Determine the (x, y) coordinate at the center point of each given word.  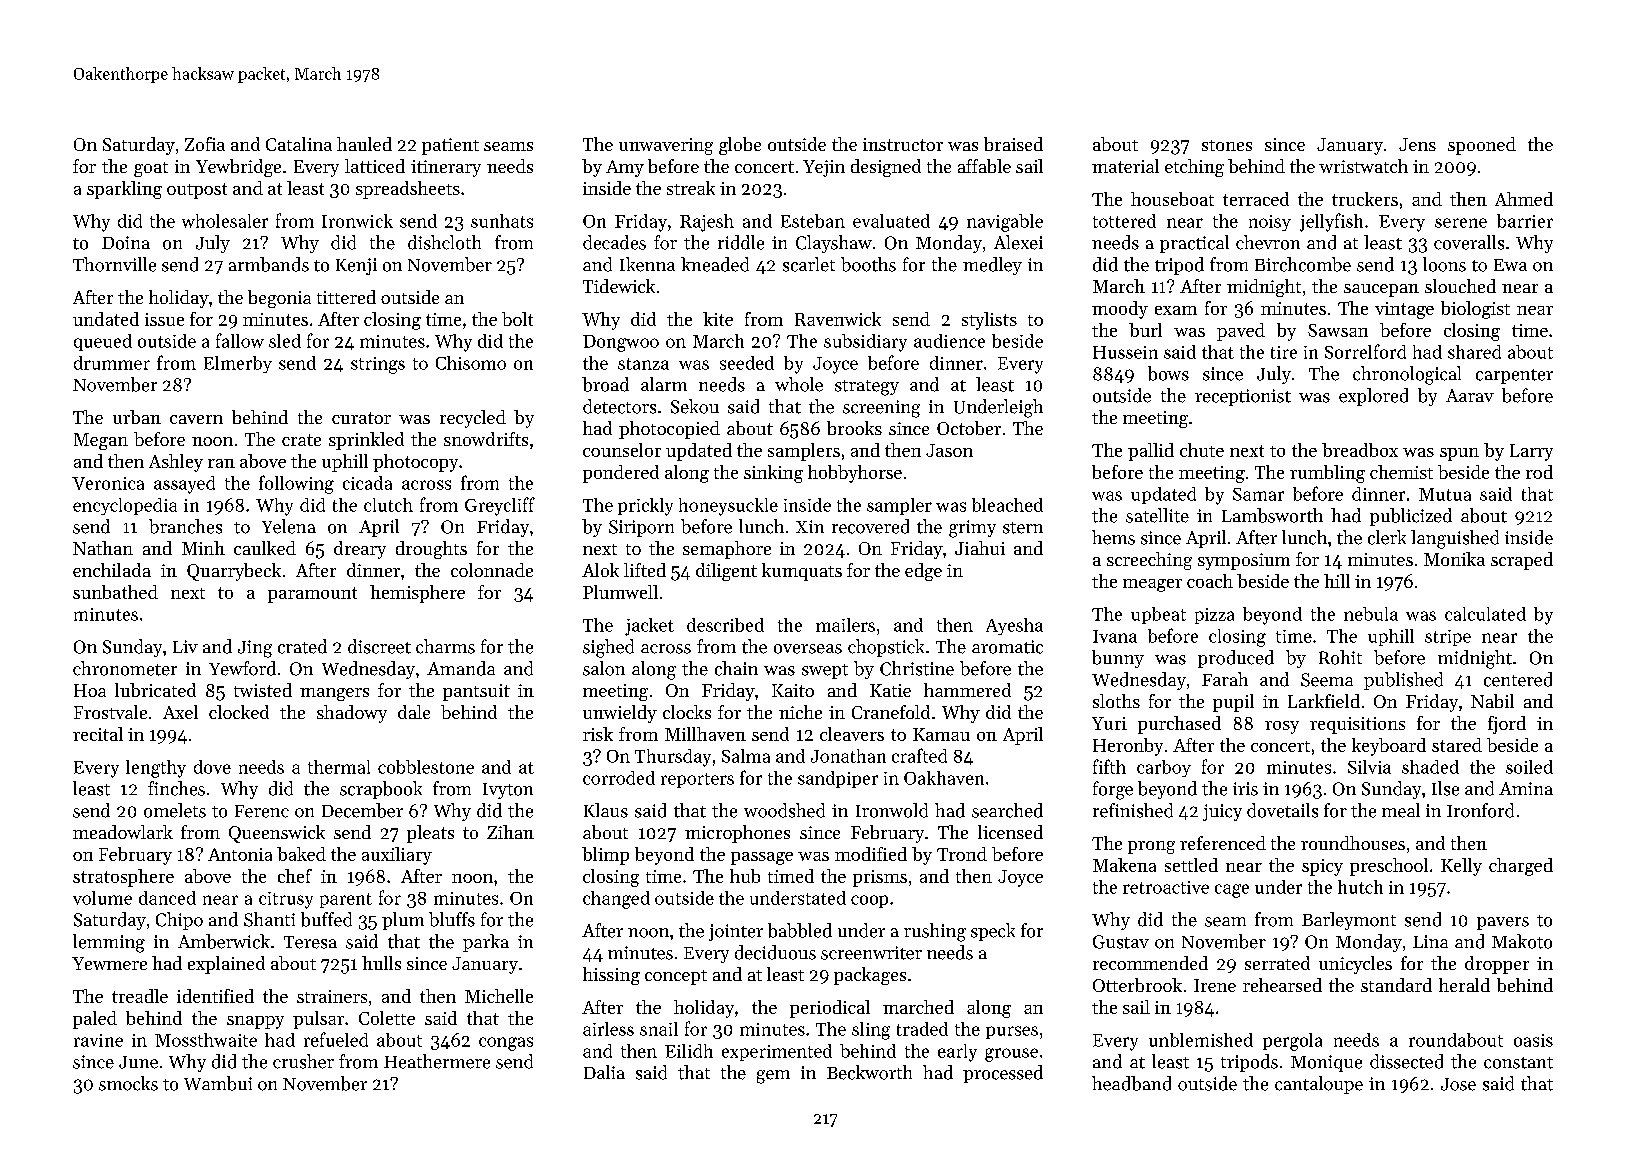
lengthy (156, 769)
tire (1284, 352)
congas (506, 1044)
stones (1227, 145)
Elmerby (238, 364)
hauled (364, 144)
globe (740, 146)
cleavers (852, 734)
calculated (1485, 614)
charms (445, 646)
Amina (1526, 788)
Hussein (1125, 352)
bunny (1118, 659)
